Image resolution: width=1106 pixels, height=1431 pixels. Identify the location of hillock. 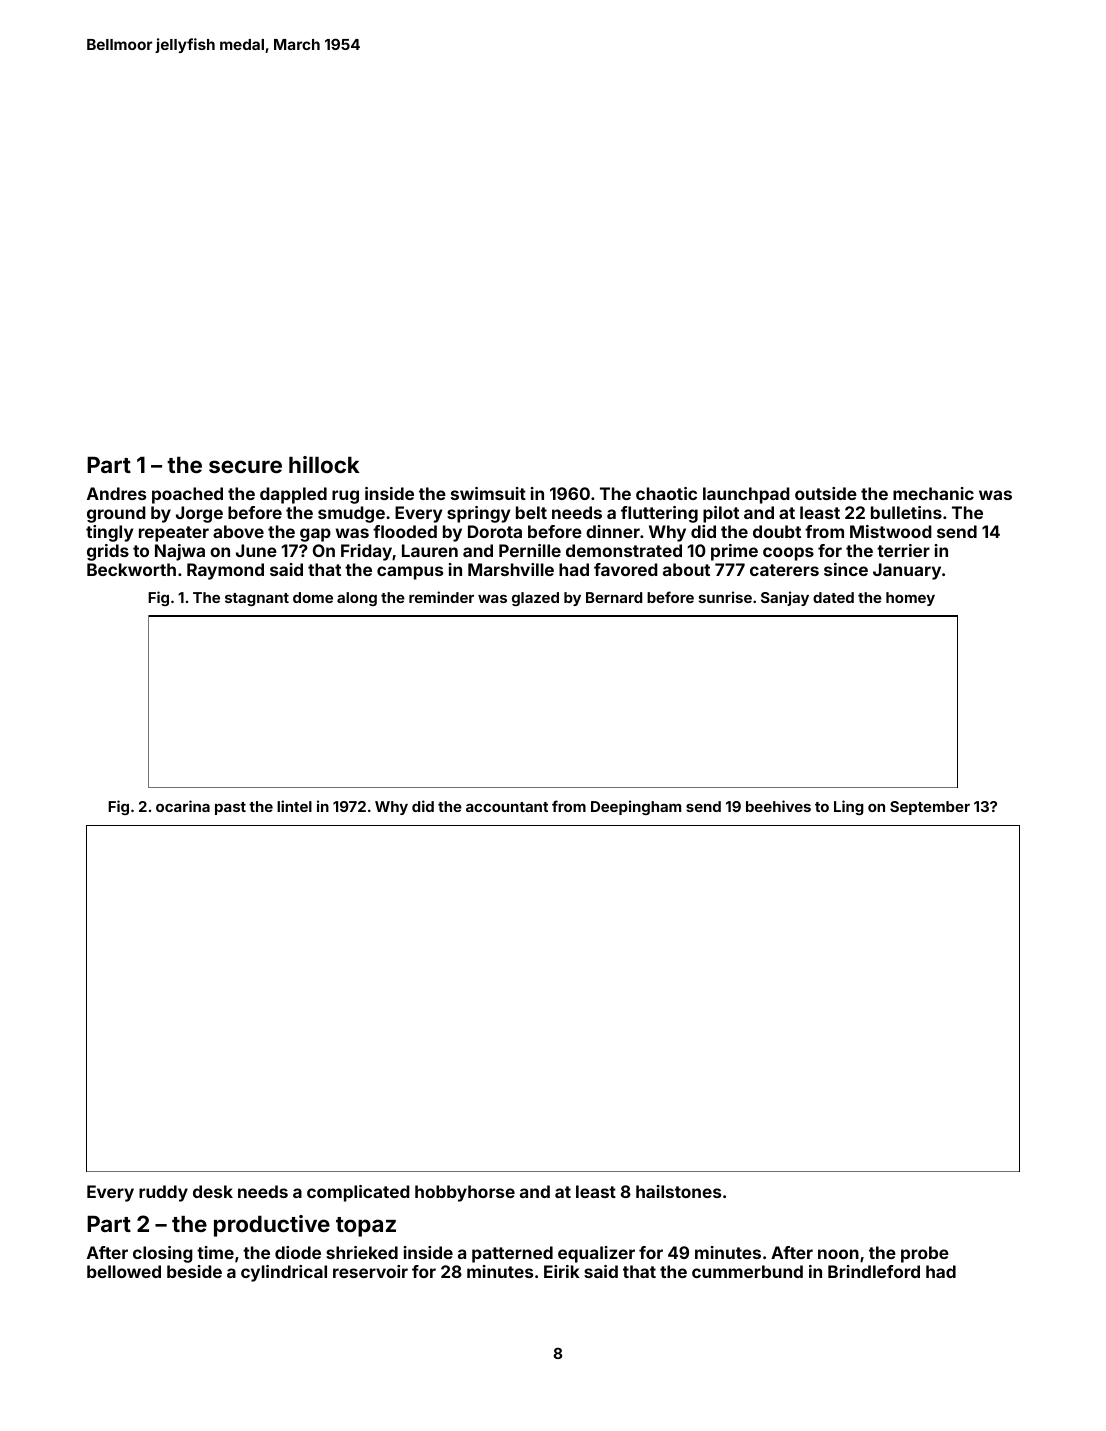
(324, 464).
